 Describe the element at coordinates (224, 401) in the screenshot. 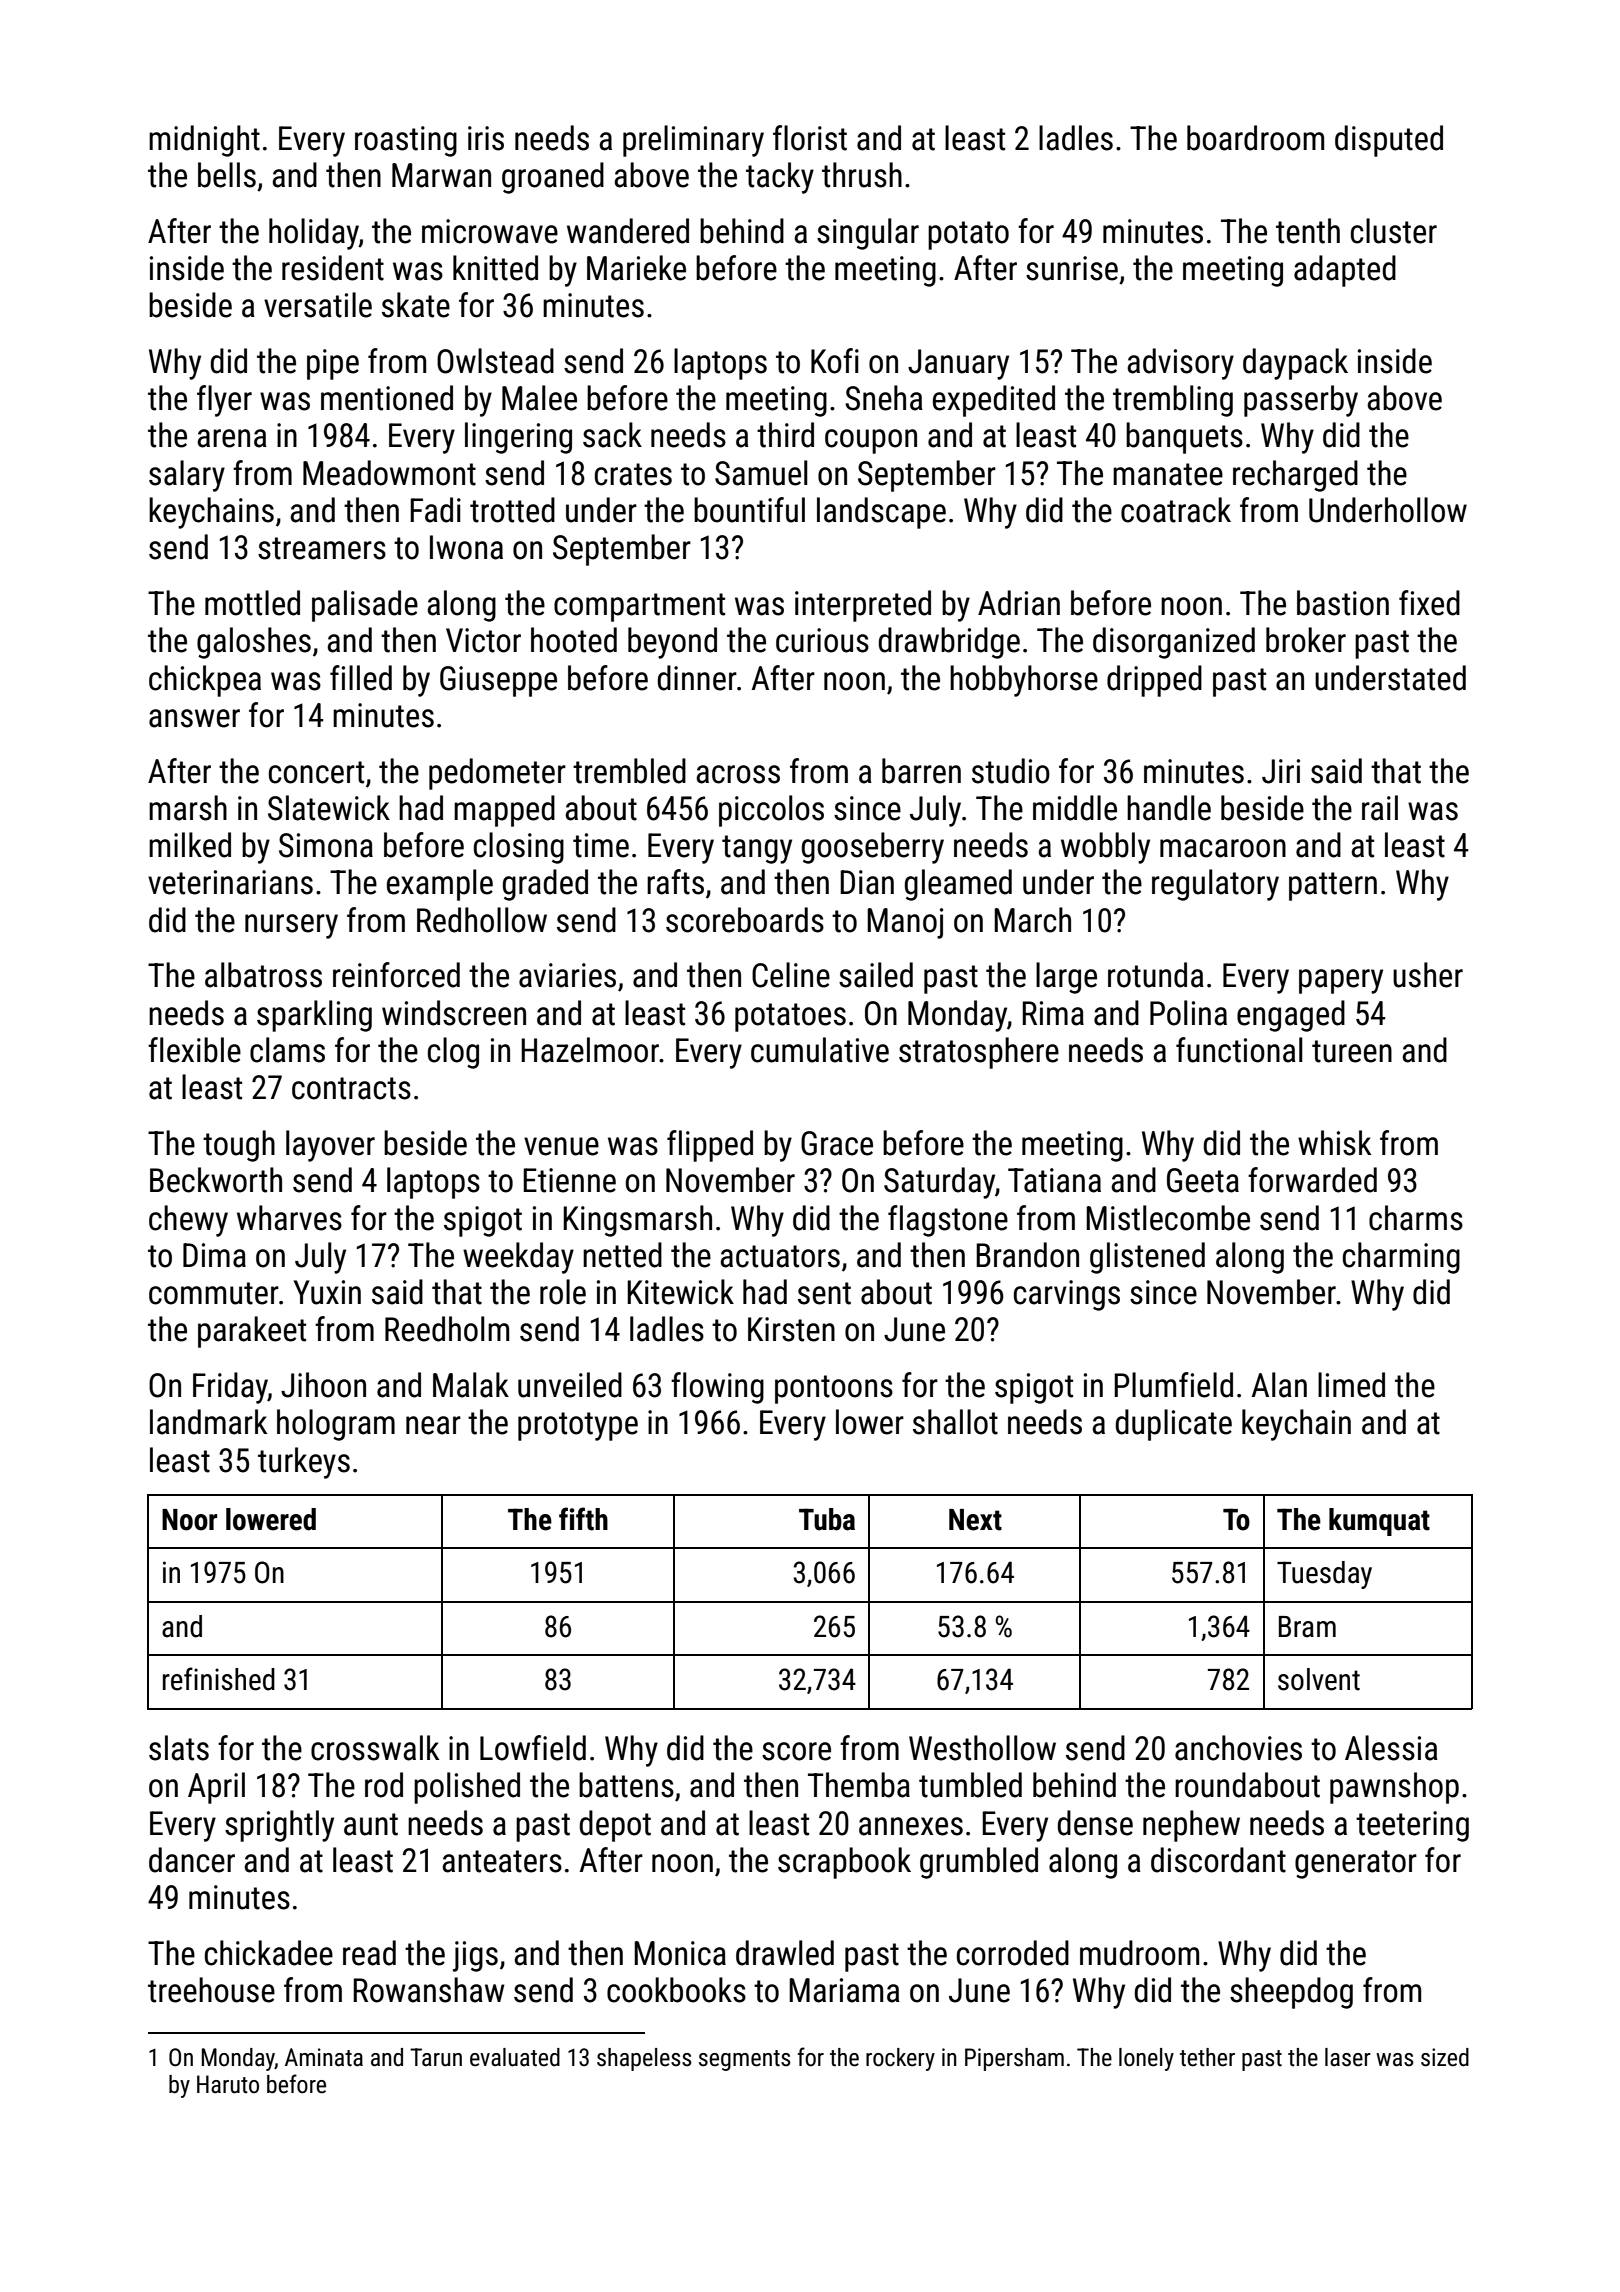

I see `flyer` at that location.
